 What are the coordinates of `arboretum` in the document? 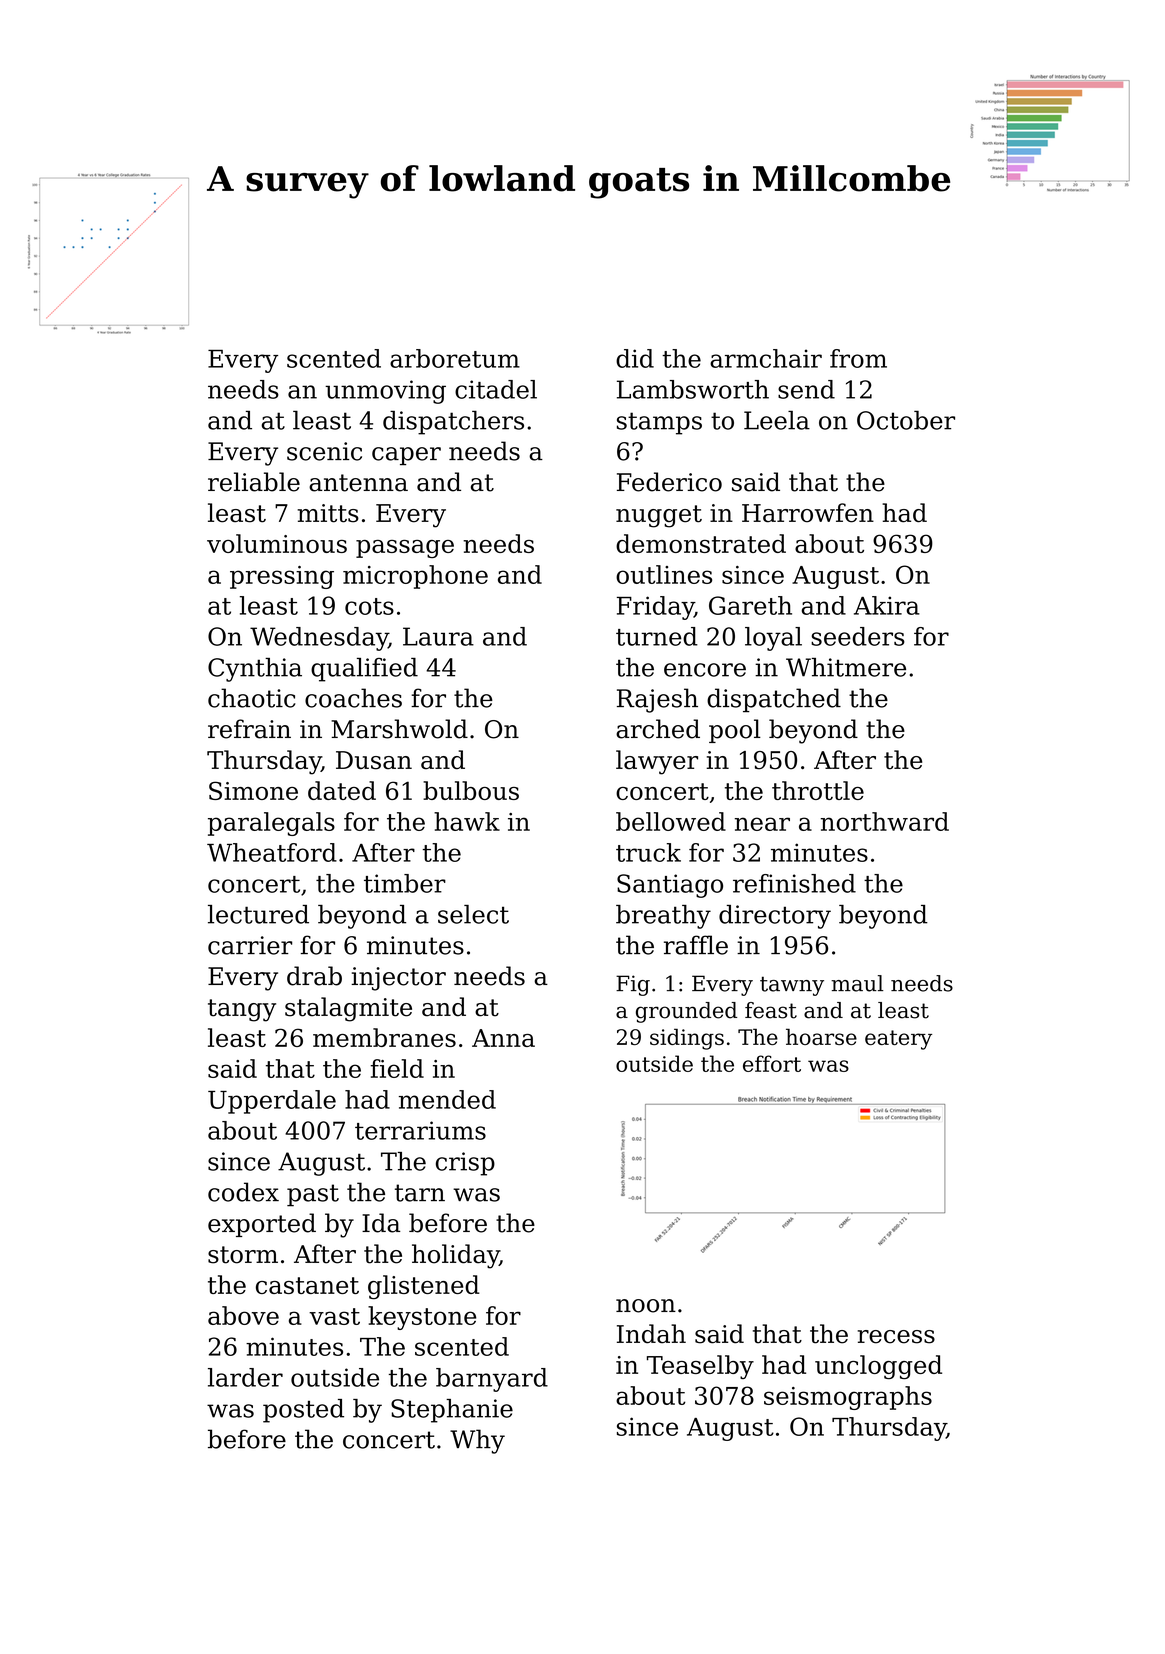 It's located at (455, 358).
